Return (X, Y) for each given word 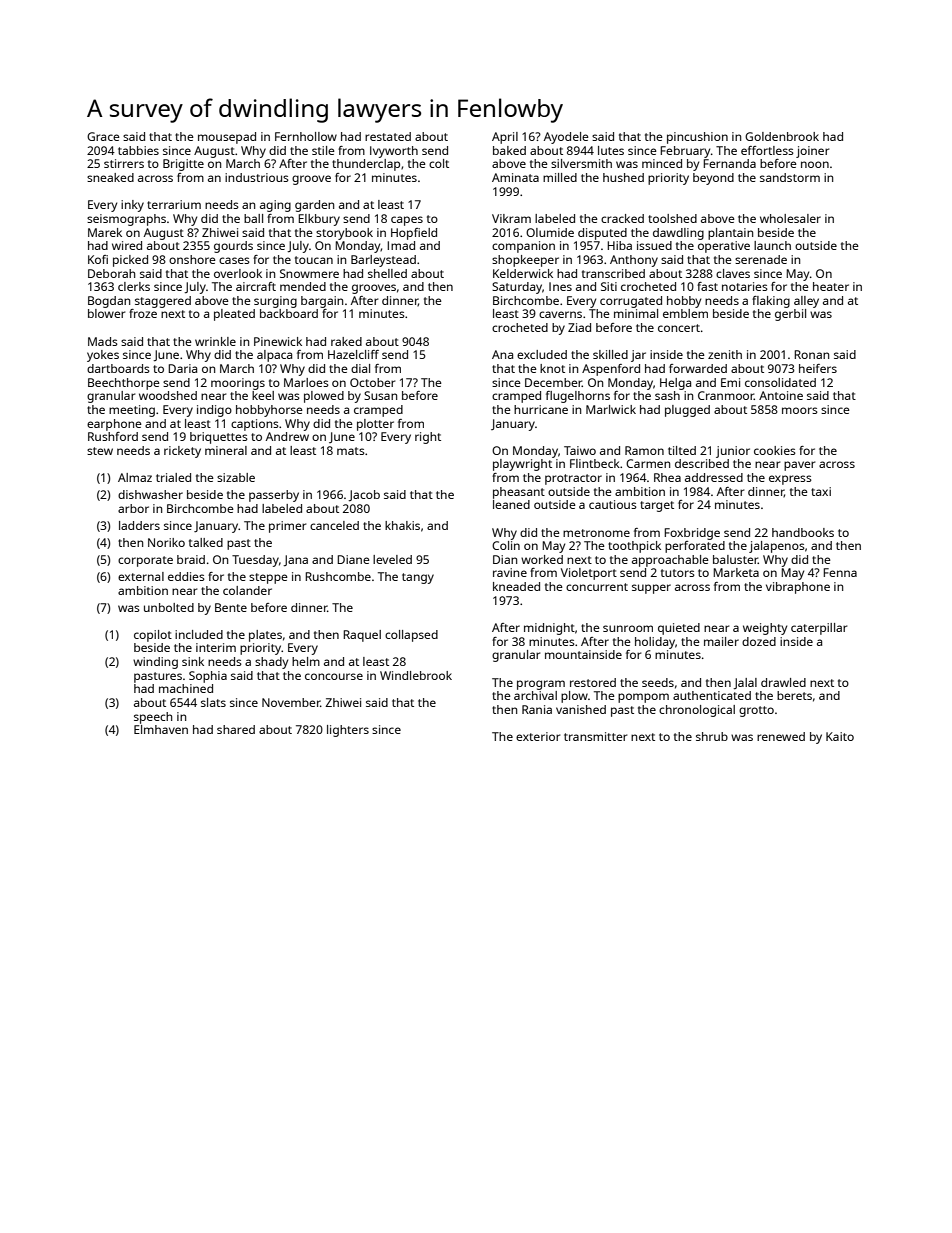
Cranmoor (726, 395)
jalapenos (777, 547)
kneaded (516, 586)
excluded (542, 354)
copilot (153, 636)
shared (236, 729)
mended (303, 286)
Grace (103, 136)
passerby (274, 496)
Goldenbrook (782, 136)
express (790, 480)
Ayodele (566, 138)
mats (351, 451)
